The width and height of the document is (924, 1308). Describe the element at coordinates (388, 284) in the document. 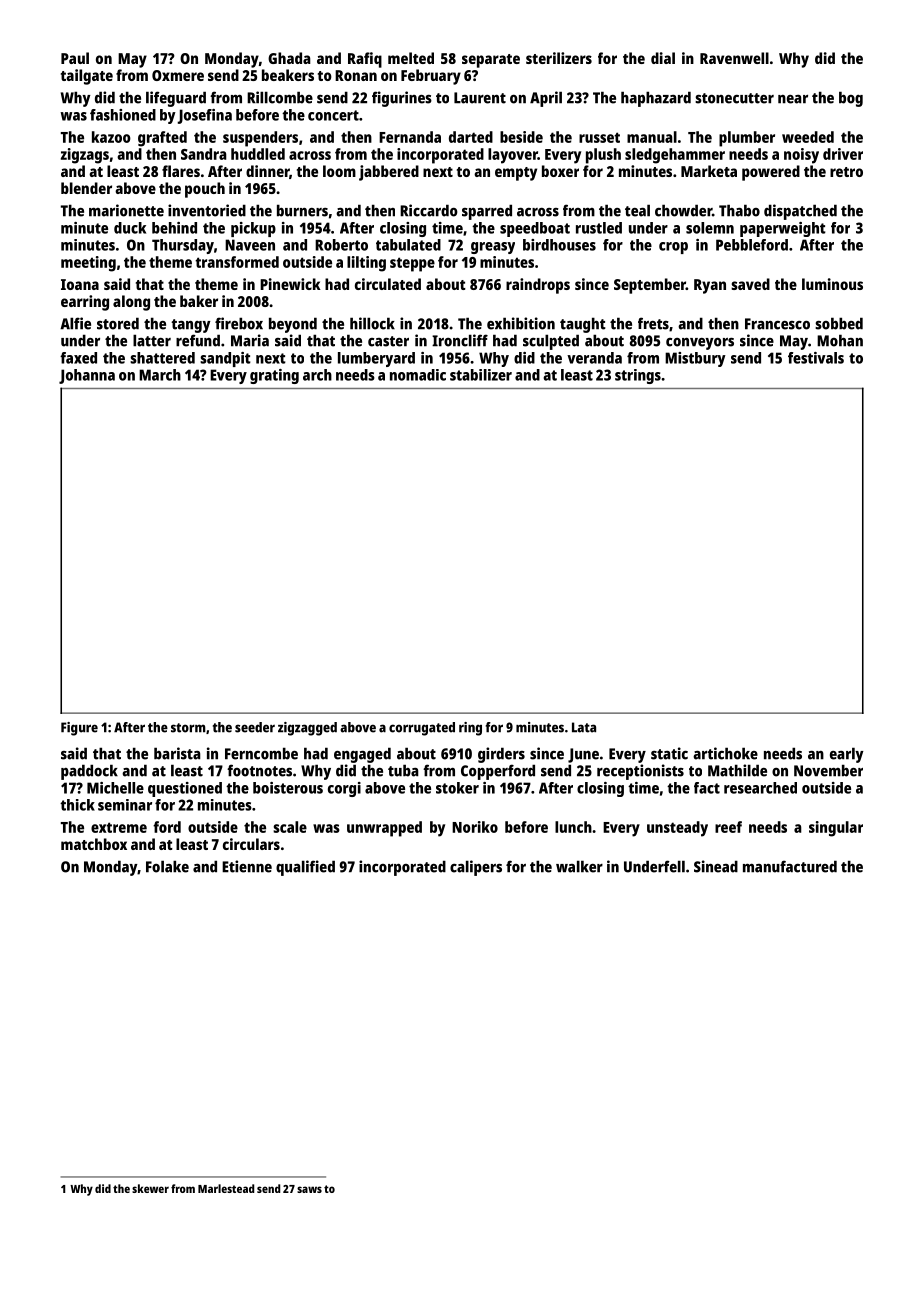

I see `circulated` at that location.
